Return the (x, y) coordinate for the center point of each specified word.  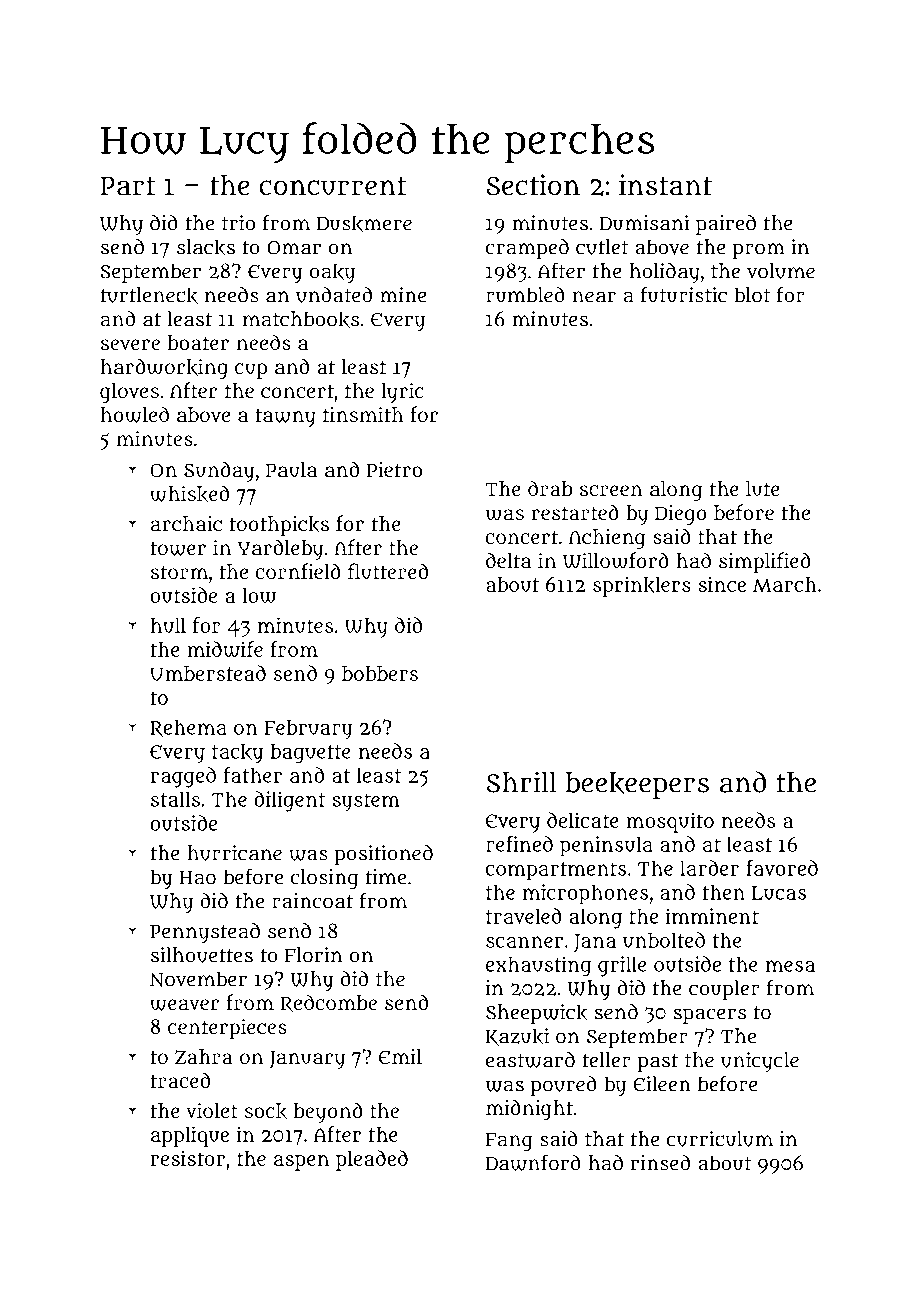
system (365, 802)
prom (759, 251)
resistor (188, 1158)
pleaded (372, 1160)
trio (238, 223)
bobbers (380, 673)
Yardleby (280, 549)
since (722, 584)
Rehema (188, 728)
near (594, 297)
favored (782, 868)
